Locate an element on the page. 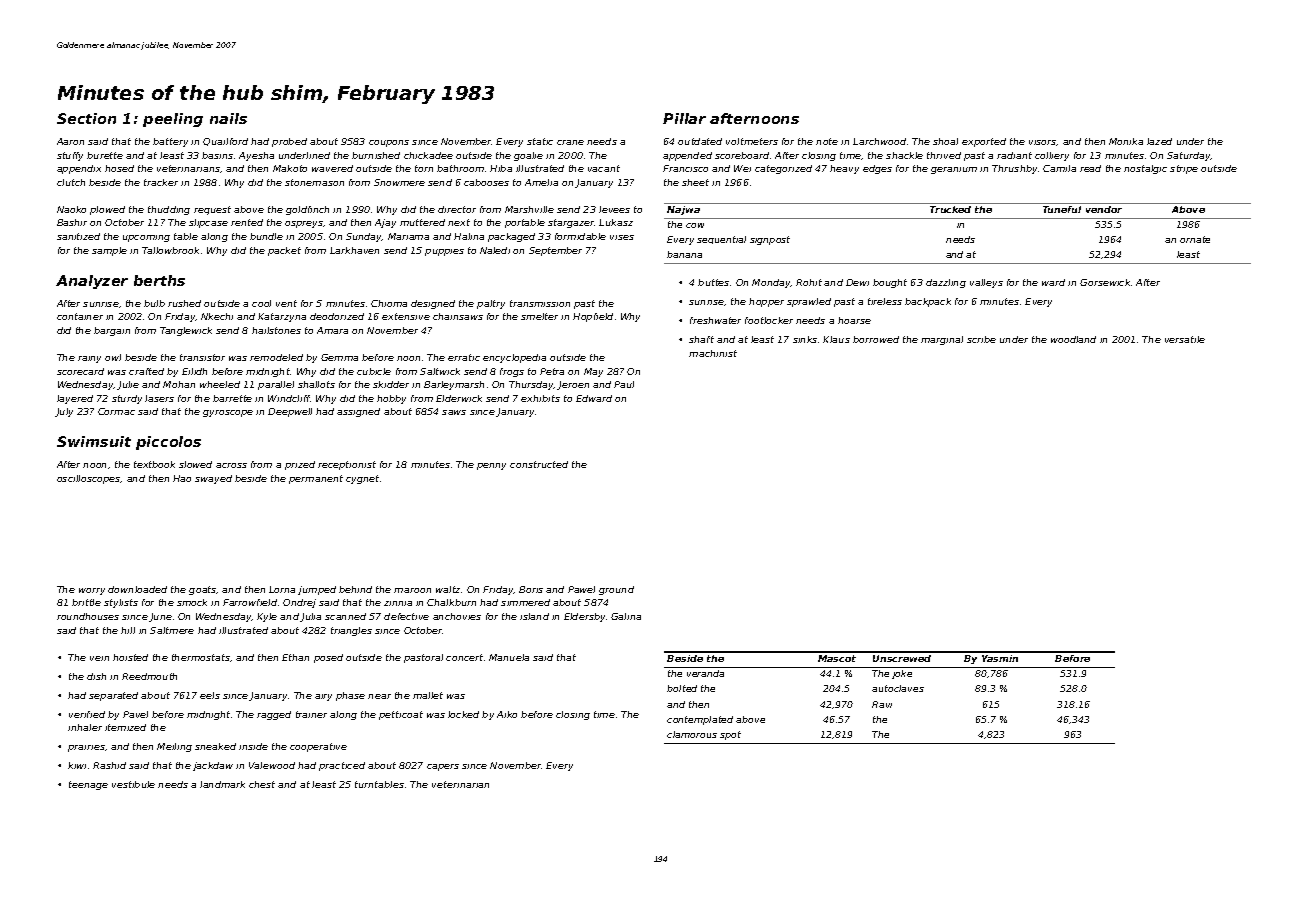  goats is located at coordinates (203, 590).
